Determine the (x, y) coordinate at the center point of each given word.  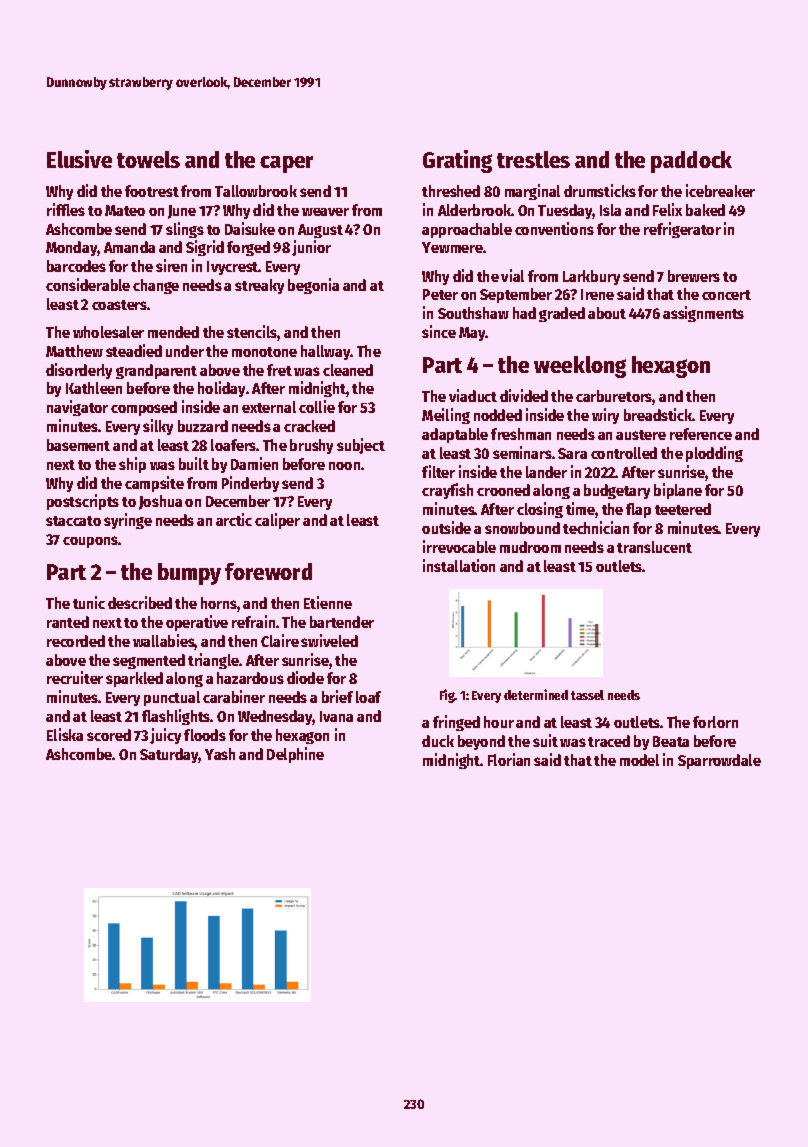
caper (286, 164)
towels (148, 159)
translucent (654, 547)
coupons (90, 542)
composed (144, 408)
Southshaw (473, 313)
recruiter (75, 677)
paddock (691, 162)
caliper (277, 521)
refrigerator (682, 230)
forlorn (715, 722)
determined (536, 694)
